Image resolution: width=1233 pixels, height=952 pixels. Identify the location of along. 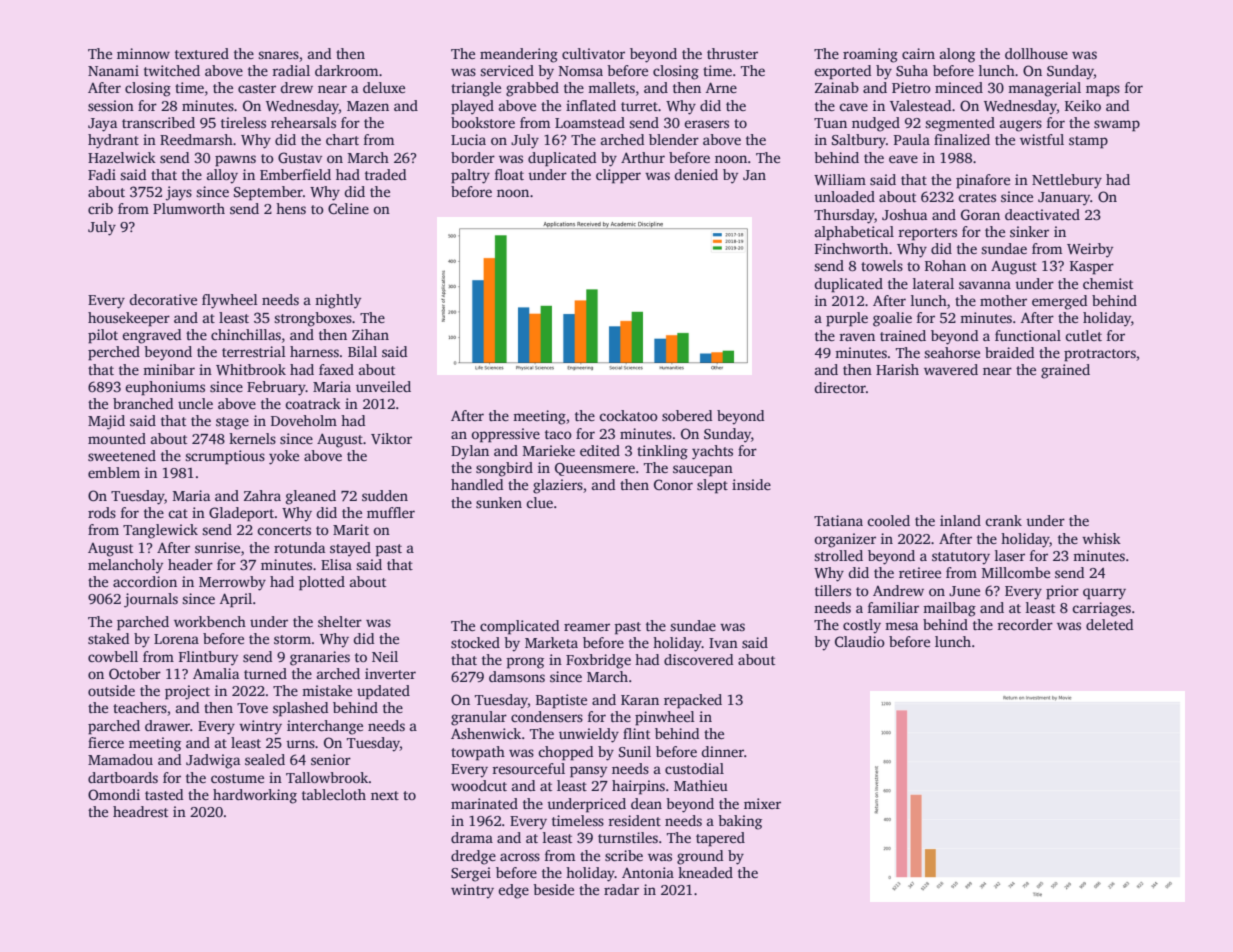
(957, 55).
